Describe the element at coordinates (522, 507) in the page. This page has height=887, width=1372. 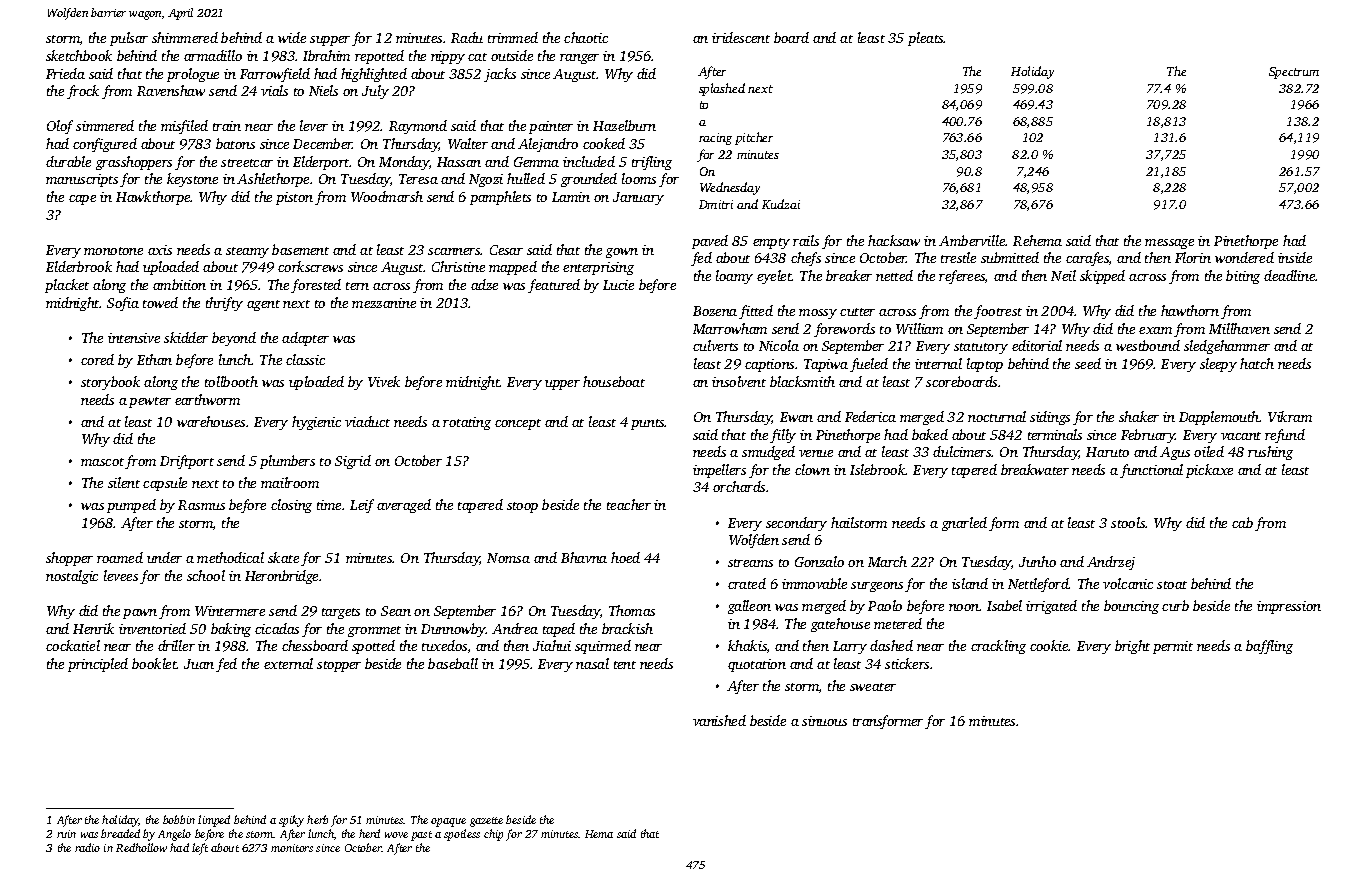
I see `stoop` at that location.
